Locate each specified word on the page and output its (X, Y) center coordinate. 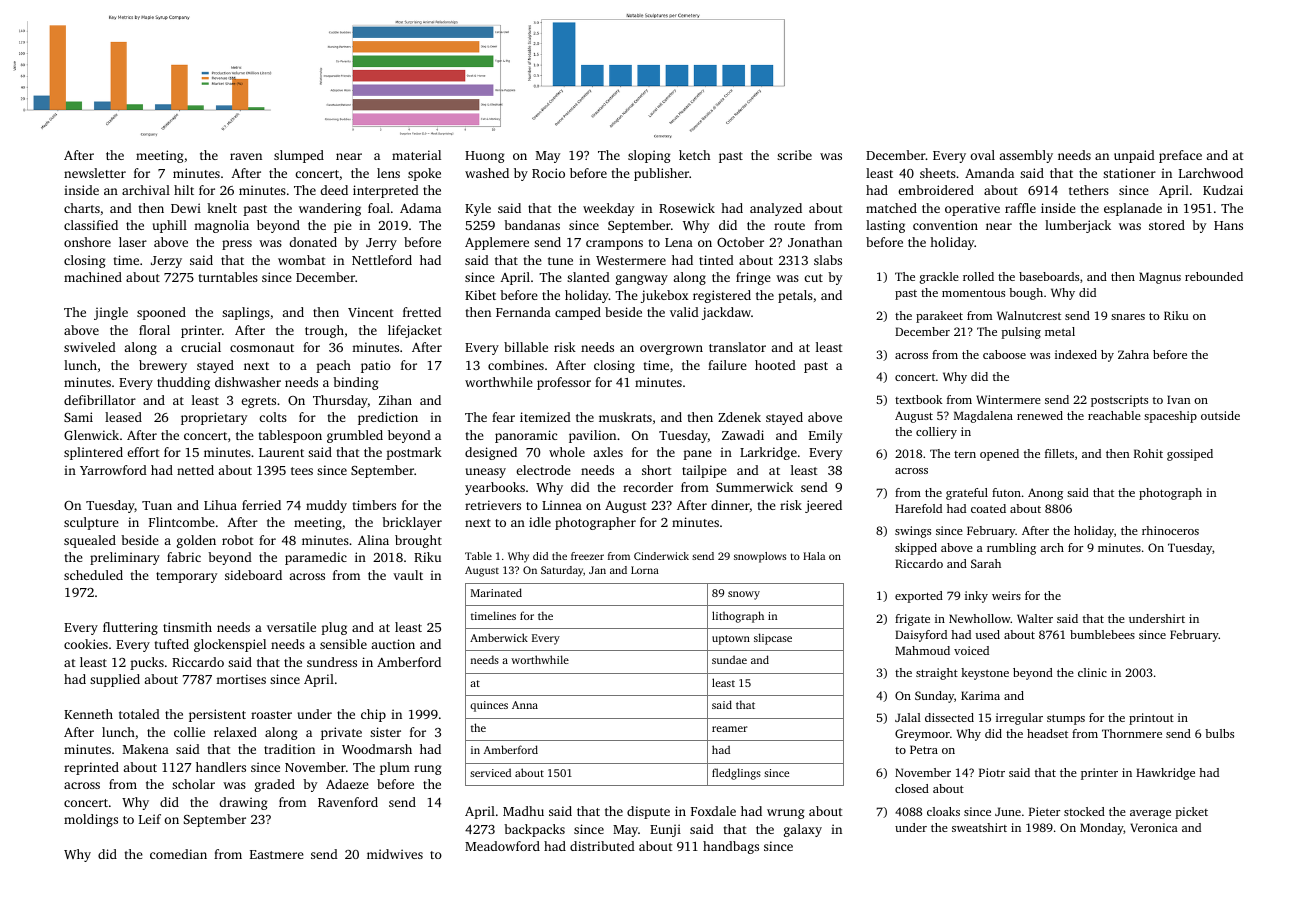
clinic (1092, 672)
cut (813, 278)
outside (1220, 415)
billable (526, 347)
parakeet (939, 317)
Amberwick (499, 637)
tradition (289, 749)
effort (143, 452)
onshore (87, 242)
